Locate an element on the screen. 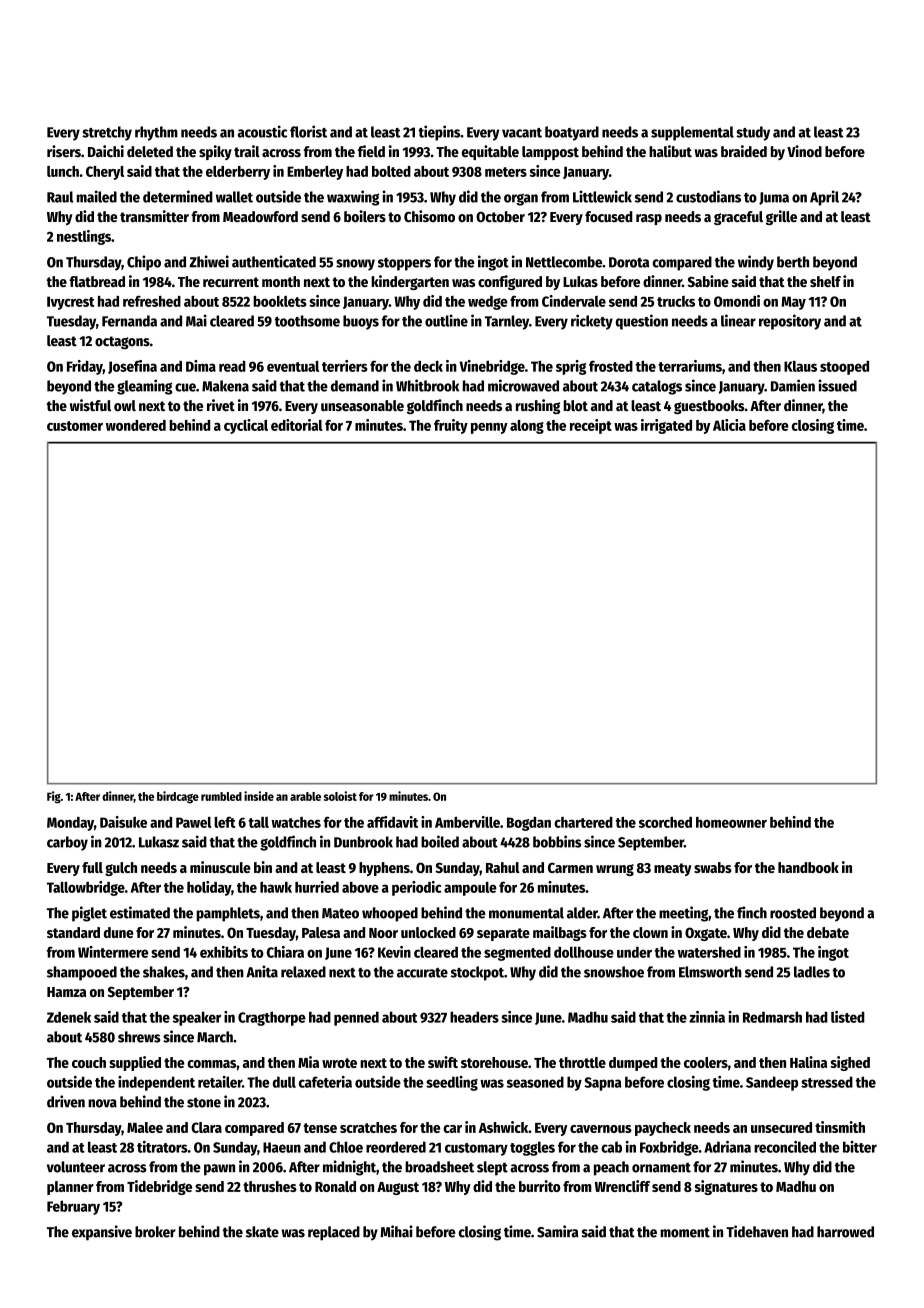 The width and height of the screenshot is (924, 1308). study is located at coordinates (753, 133).
